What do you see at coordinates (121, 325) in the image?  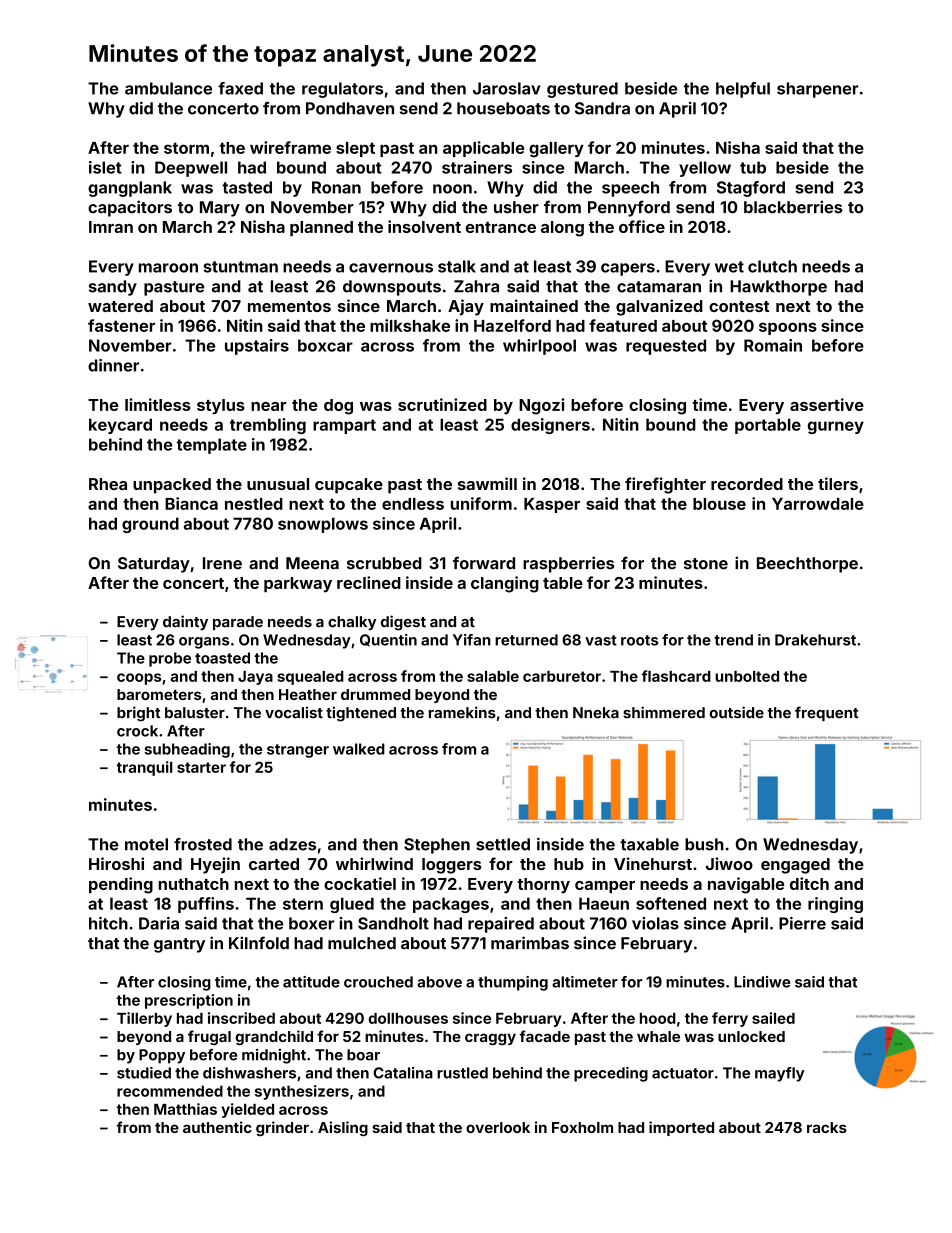 I see `fastener` at bounding box center [121, 325].
